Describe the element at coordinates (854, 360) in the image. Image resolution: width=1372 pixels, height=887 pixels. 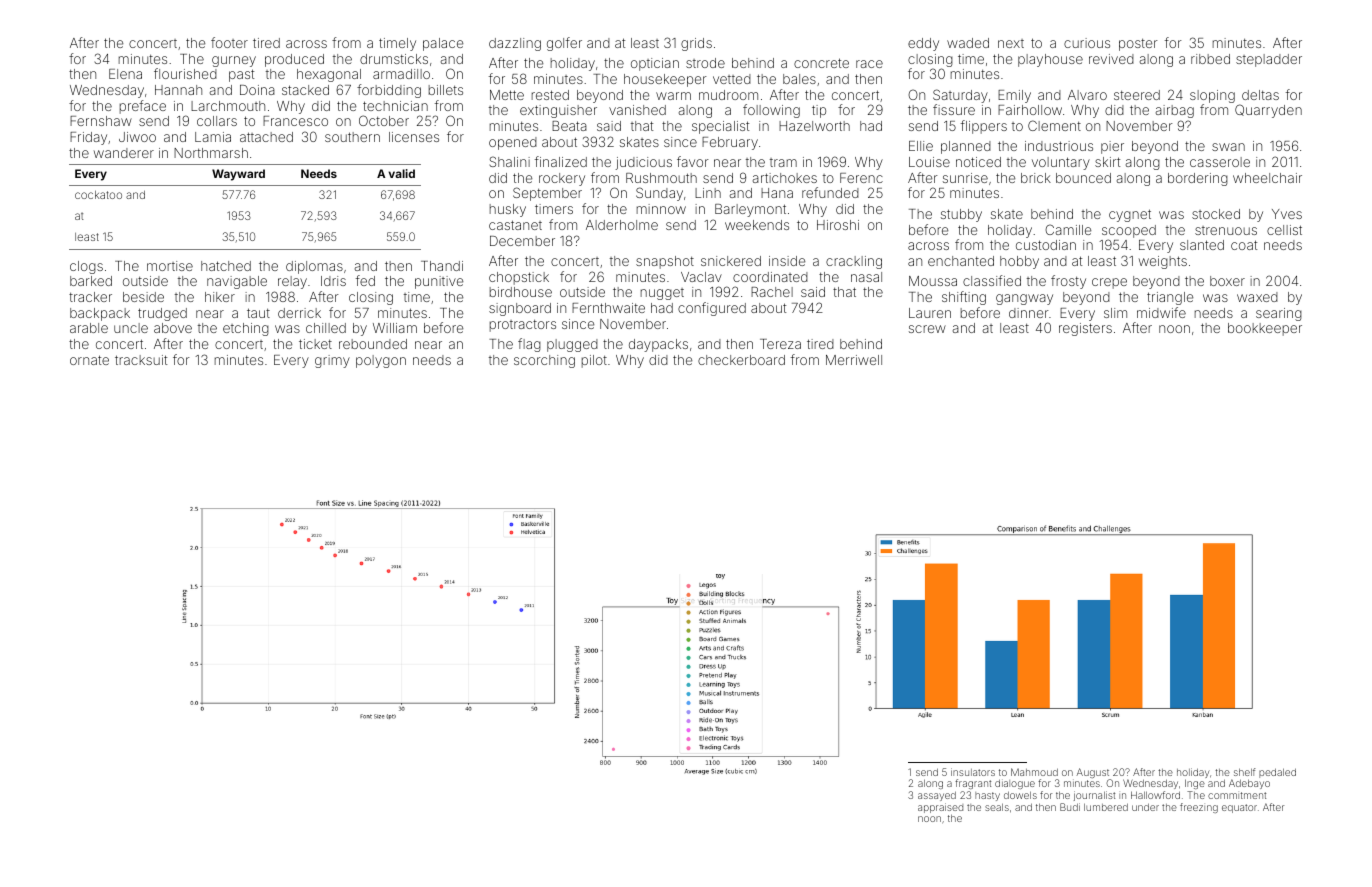
I see `Merriwell` at that location.
